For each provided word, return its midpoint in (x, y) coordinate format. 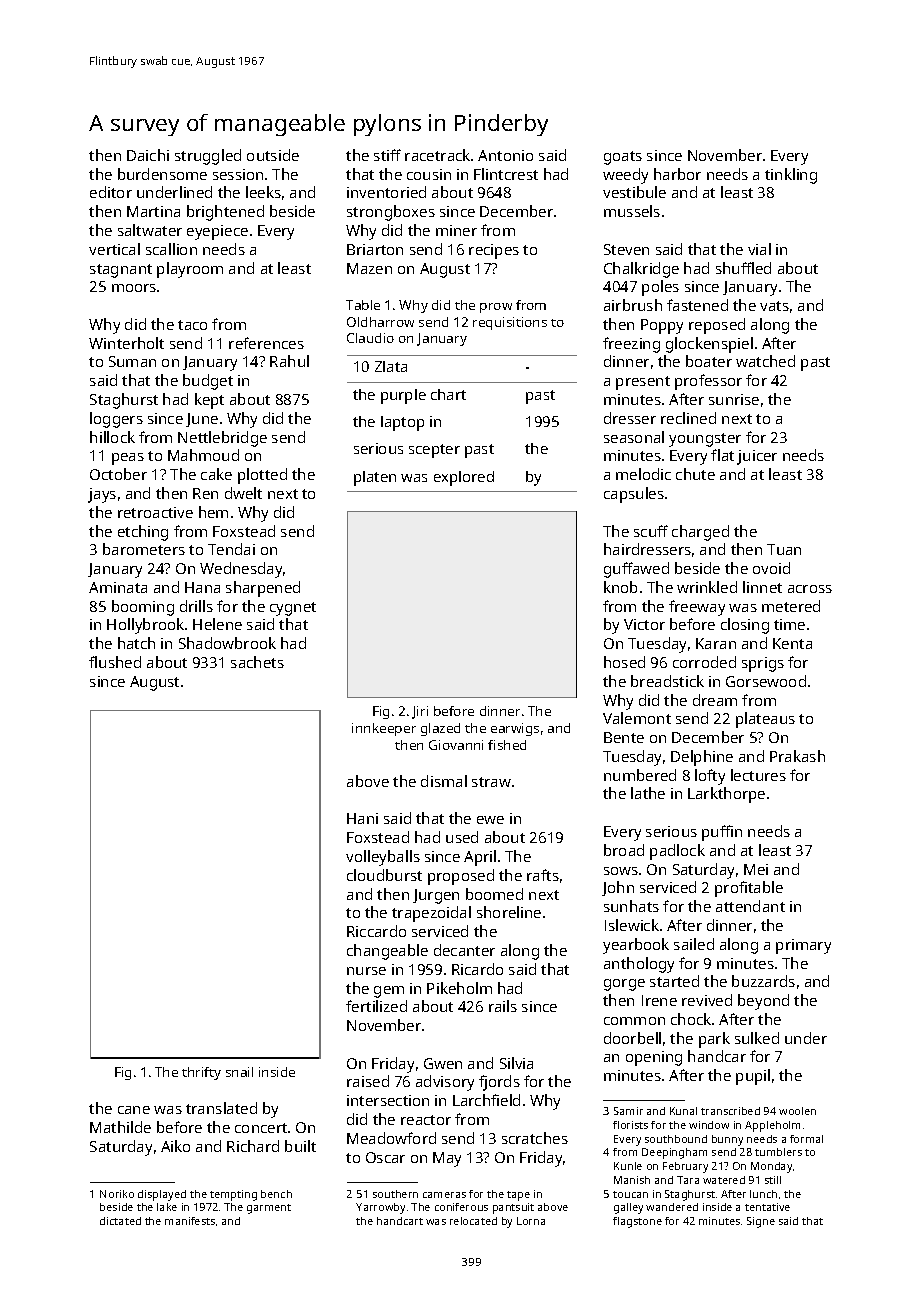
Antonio (505, 155)
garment (269, 1209)
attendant (750, 906)
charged (700, 533)
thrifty (201, 1073)
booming (143, 608)
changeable (387, 952)
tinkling (791, 176)
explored (464, 478)
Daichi (148, 155)
